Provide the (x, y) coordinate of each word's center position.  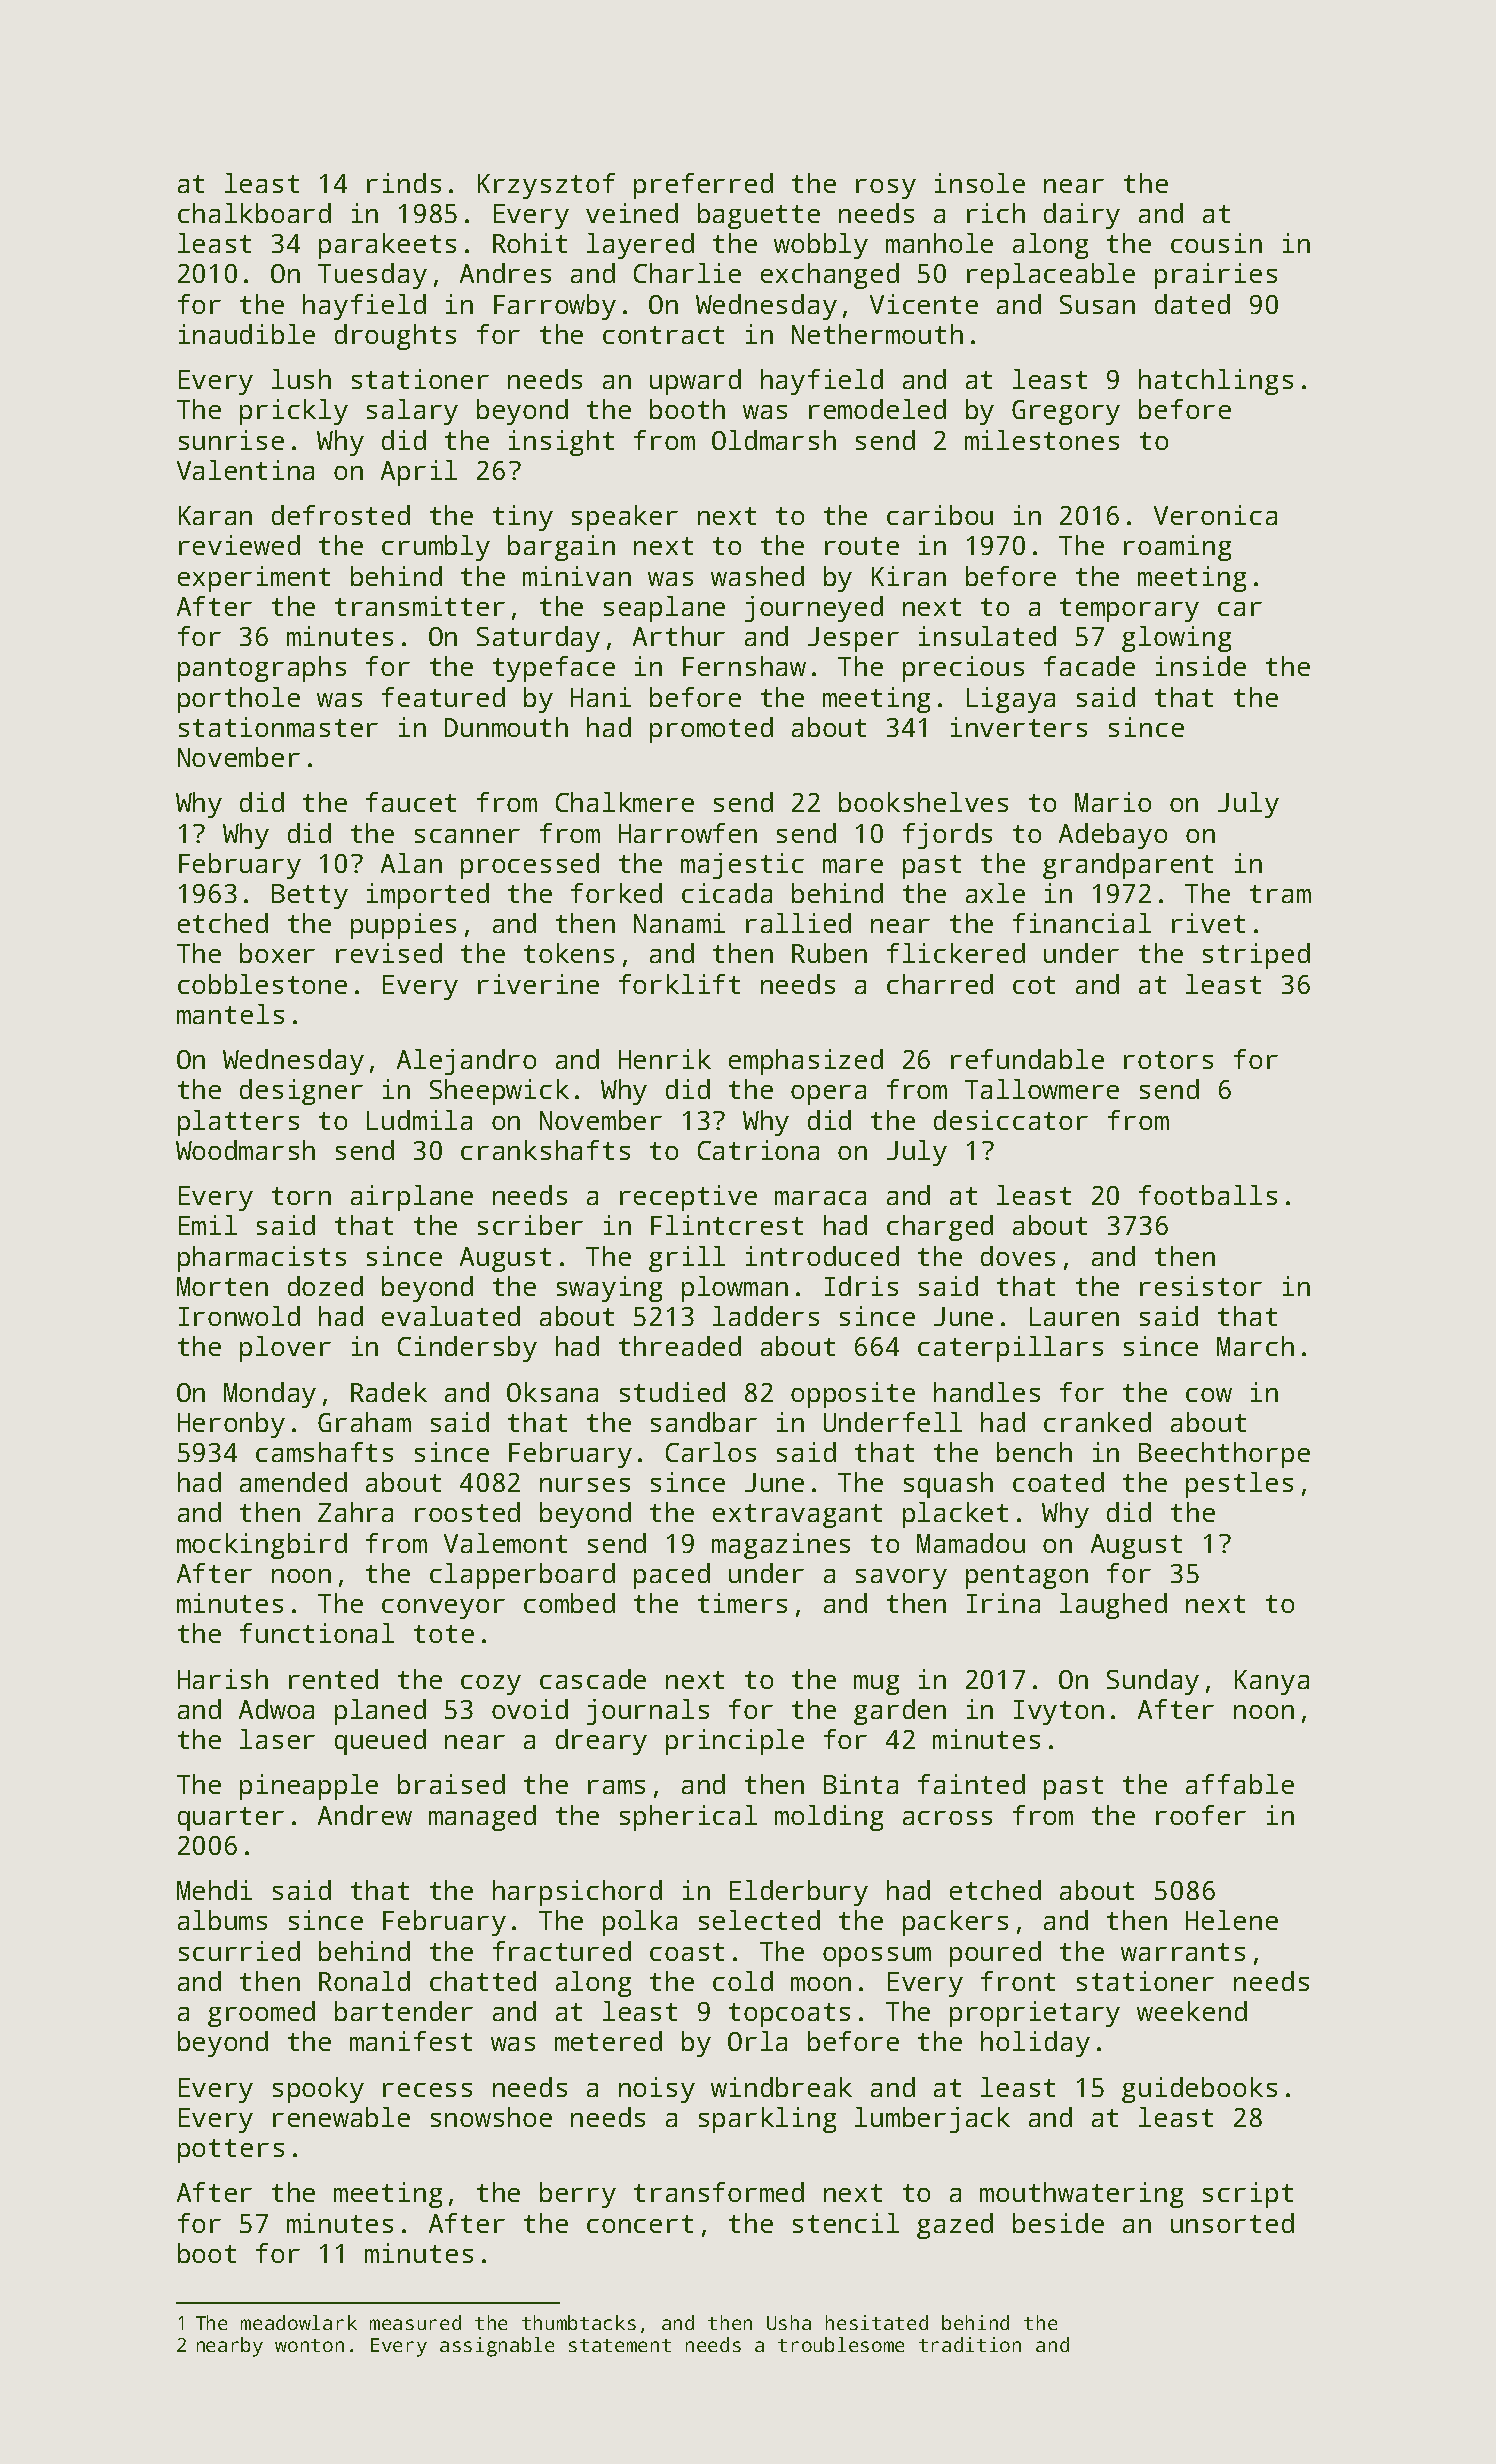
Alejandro (466, 1062)
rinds (404, 183)
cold (743, 1981)
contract (663, 335)
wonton (309, 2345)
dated (1192, 304)
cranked (1097, 1422)
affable (1240, 1784)
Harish (223, 1679)
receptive (688, 1198)
